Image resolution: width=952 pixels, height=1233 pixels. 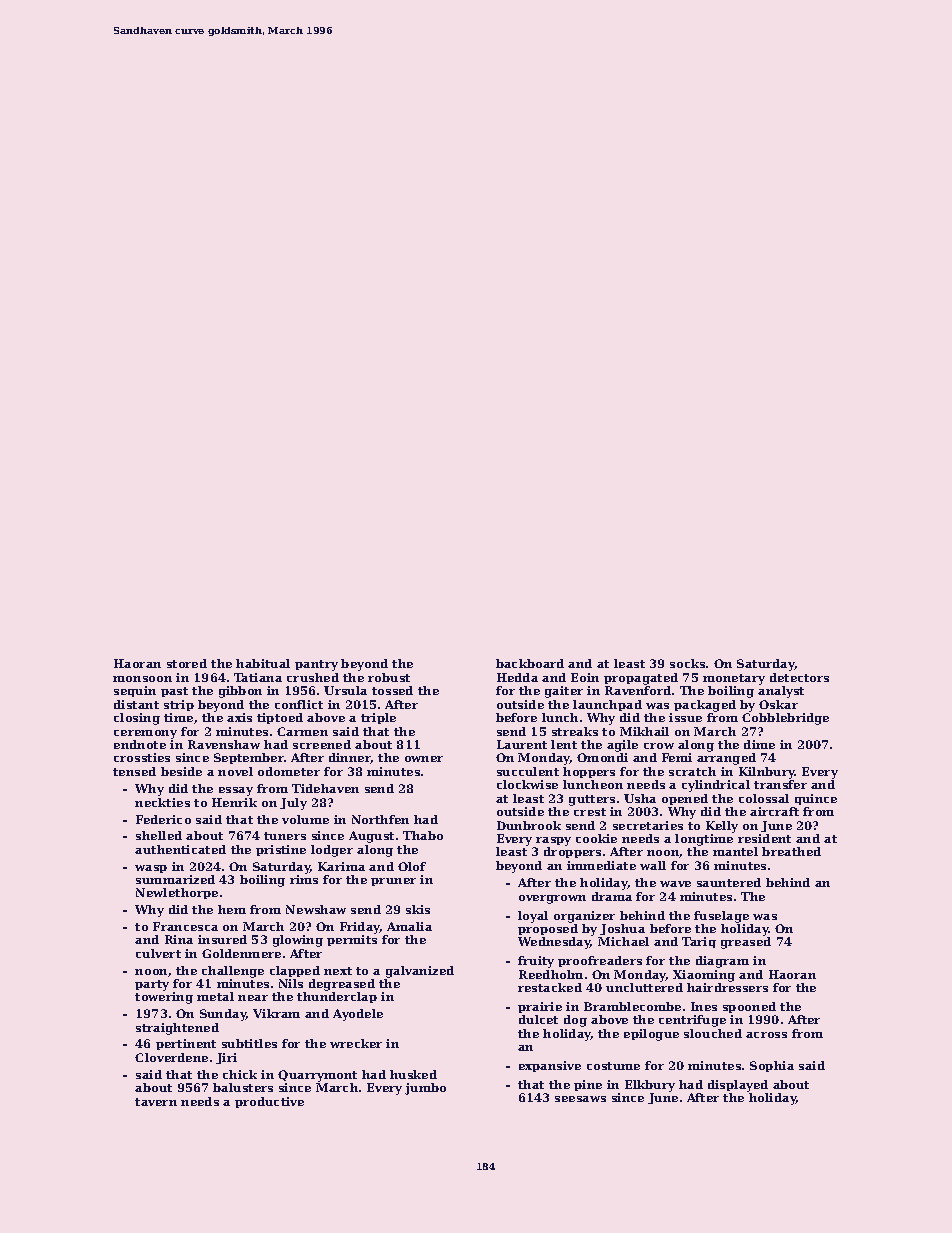 What do you see at coordinates (704, 976) in the screenshot?
I see `Xiaoming` at bounding box center [704, 976].
